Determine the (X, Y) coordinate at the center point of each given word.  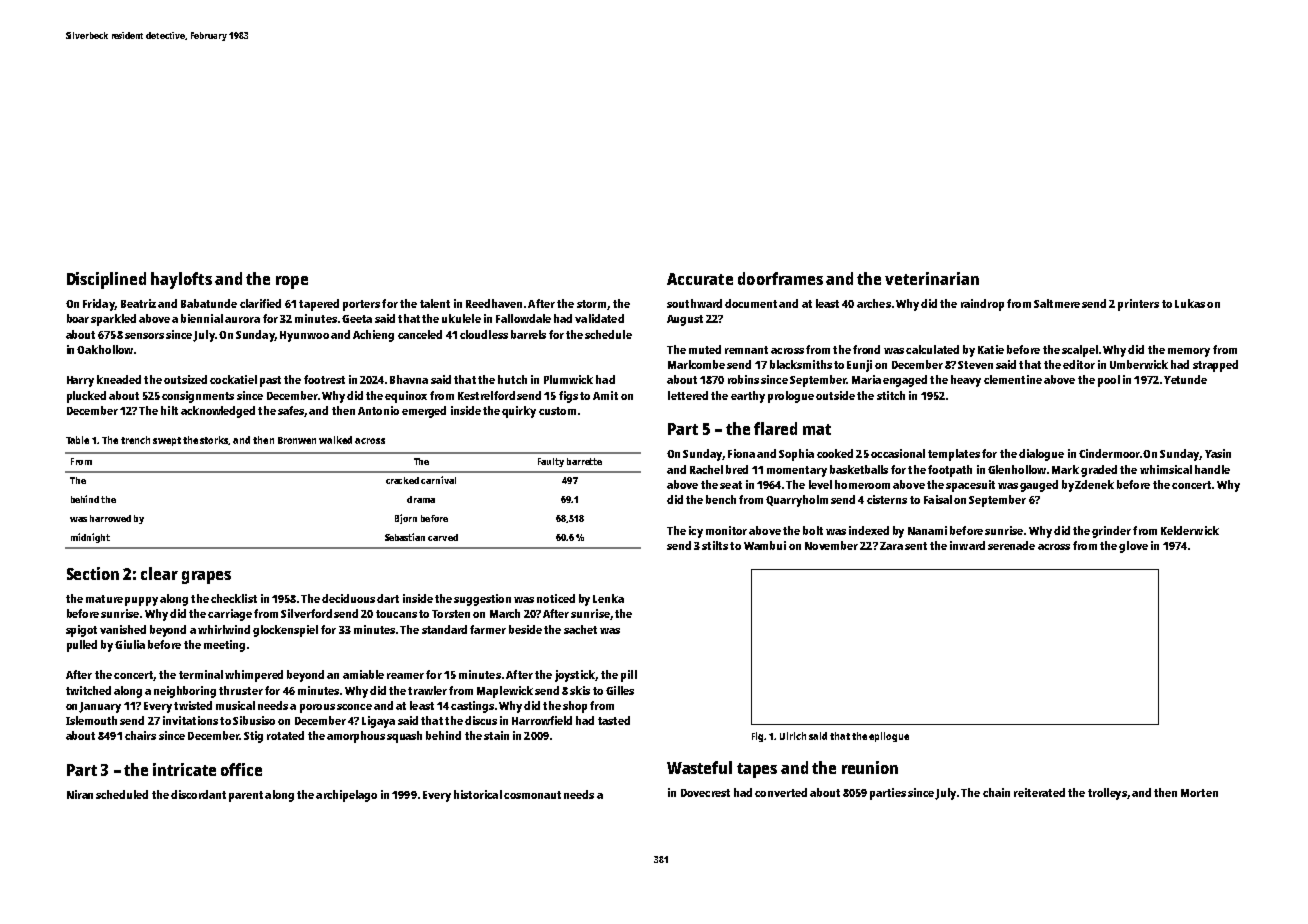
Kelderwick (1190, 530)
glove (1133, 547)
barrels (528, 334)
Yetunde (1185, 379)
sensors (144, 336)
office (241, 769)
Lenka (608, 598)
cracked (402, 480)
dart (388, 598)
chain (996, 792)
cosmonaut (532, 795)
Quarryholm (797, 501)
